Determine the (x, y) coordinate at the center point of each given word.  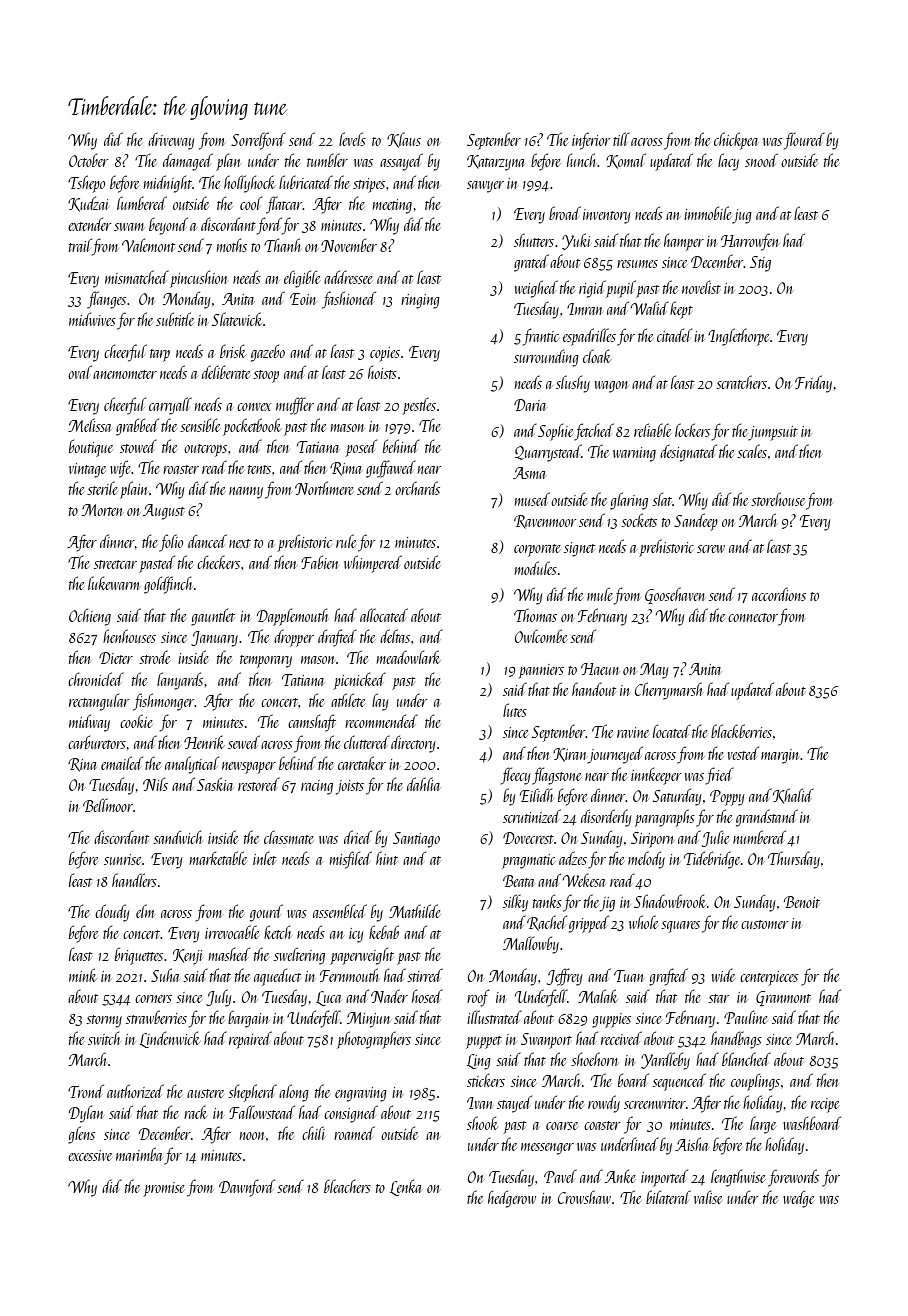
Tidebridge (712, 860)
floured (804, 141)
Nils (155, 784)
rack (196, 1112)
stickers (486, 1080)
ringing (420, 301)
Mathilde (415, 911)
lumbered (142, 203)
